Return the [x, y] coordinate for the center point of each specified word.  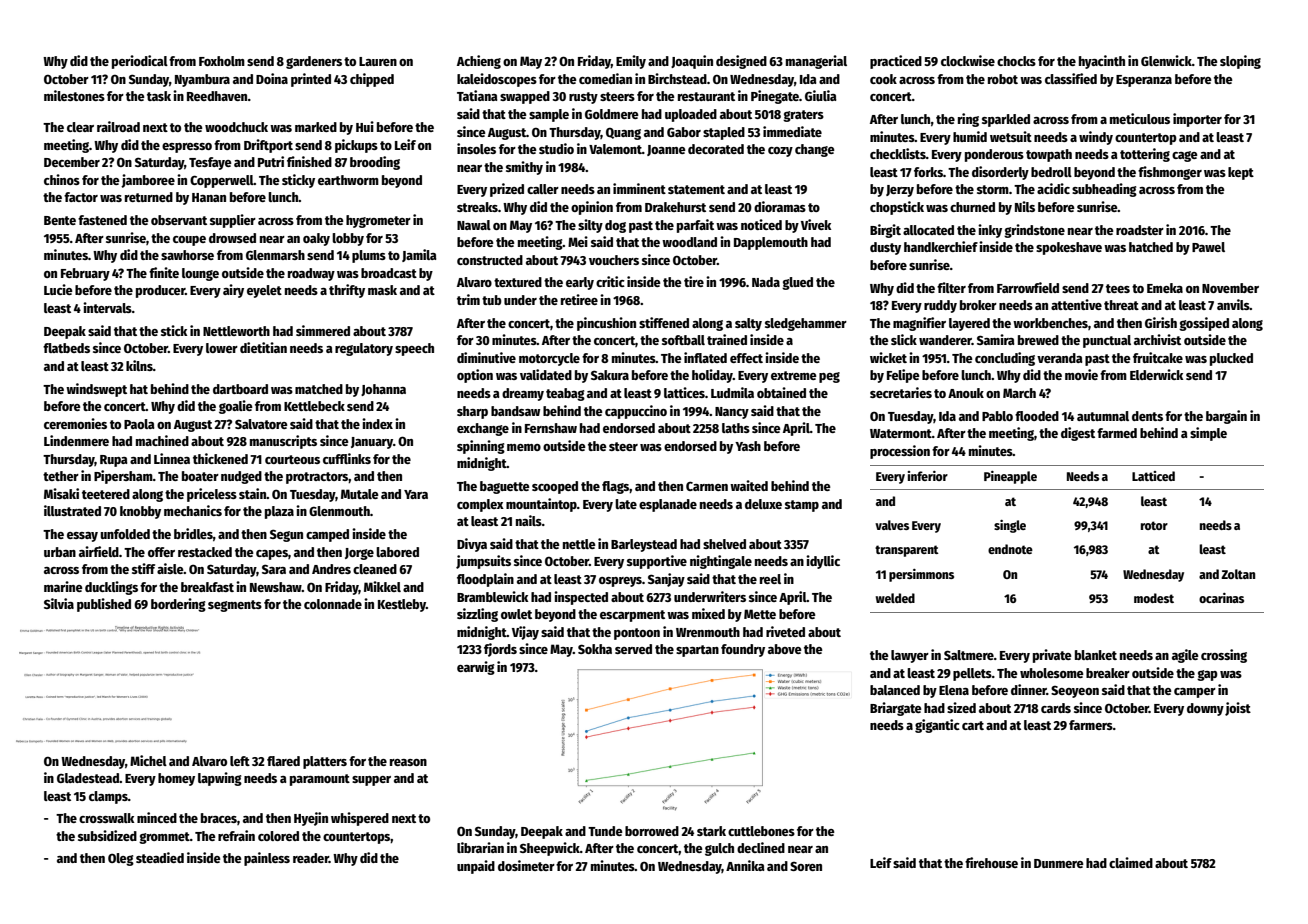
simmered [323, 330]
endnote [1010, 549]
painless [267, 859]
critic [610, 281]
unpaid [476, 867]
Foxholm [222, 61]
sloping [1240, 62]
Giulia [821, 95]
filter [951, 287]
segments [235, 606]
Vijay [525, 633]
